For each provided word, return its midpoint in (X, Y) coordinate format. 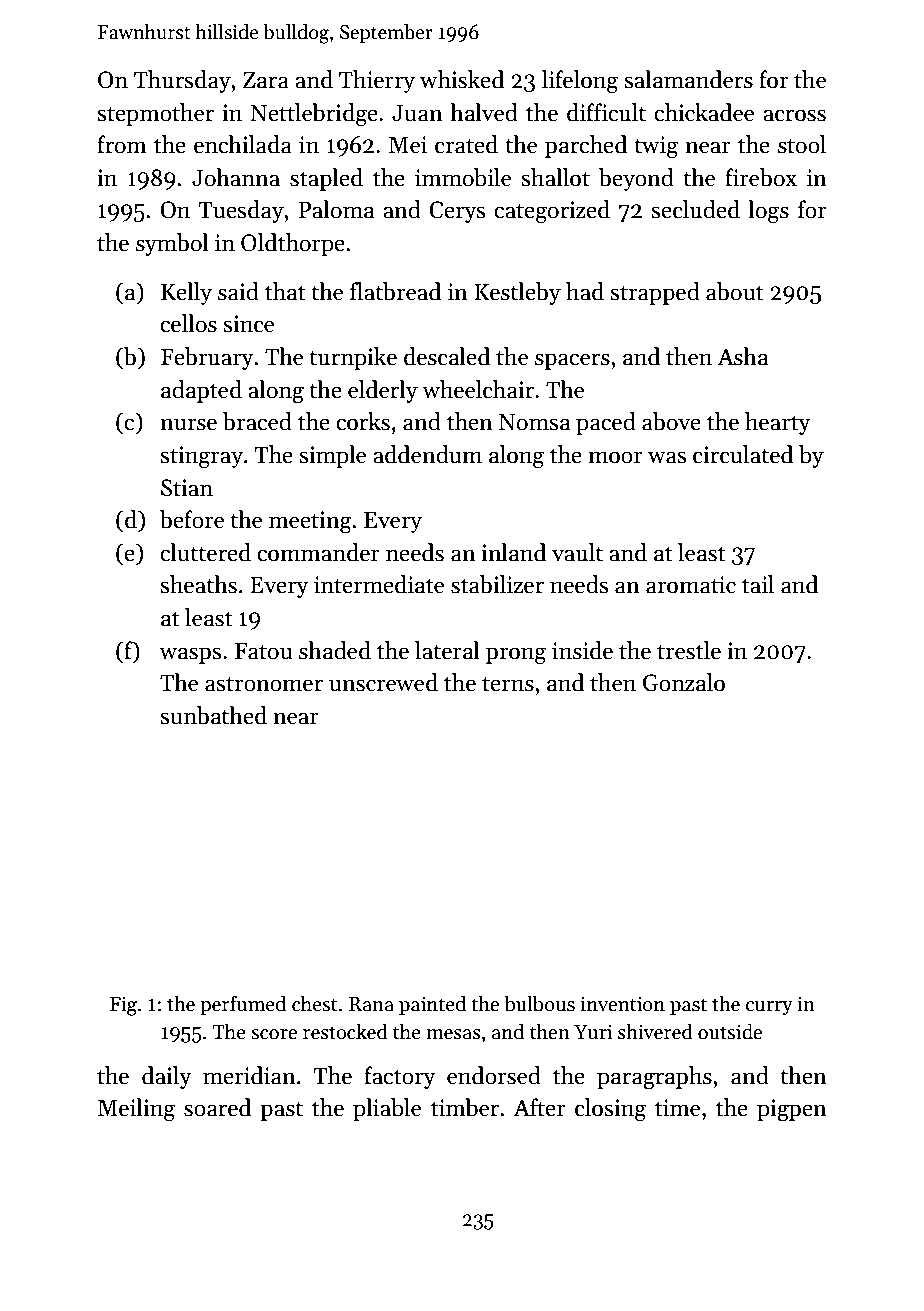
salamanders (688, 79)
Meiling (136, 1110)
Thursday (182, 81)
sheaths (198, 584)
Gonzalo (684, 682)
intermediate (379, 584)
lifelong (580, 82)
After (539, 1107)
